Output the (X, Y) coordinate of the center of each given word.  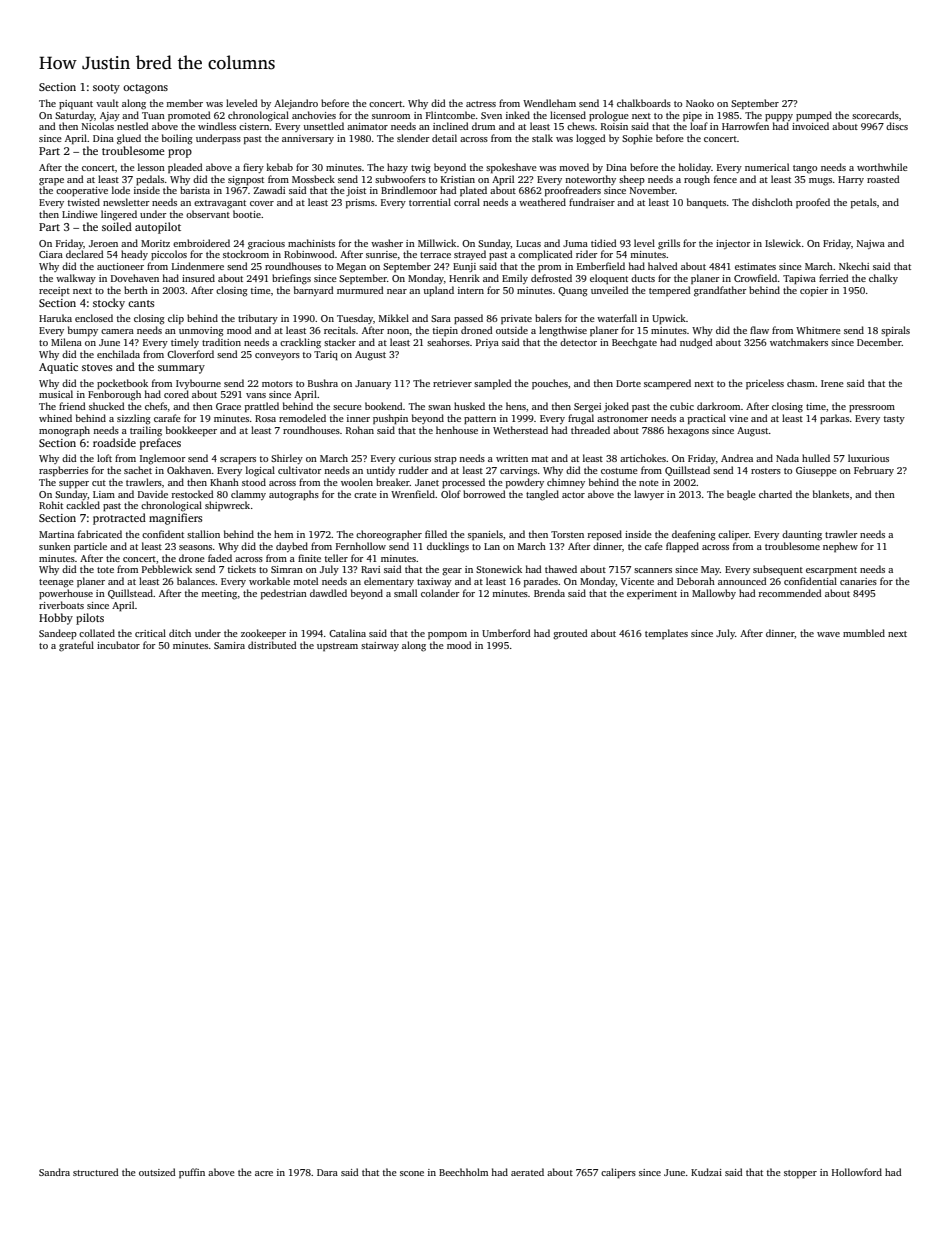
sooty (106, 89)
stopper (800, 1174)
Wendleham (549, 103)
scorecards (875, 115)
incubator (118, 645)
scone (412, 1173)
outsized (157, 1172)
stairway (380, 646)
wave (828, 634)
